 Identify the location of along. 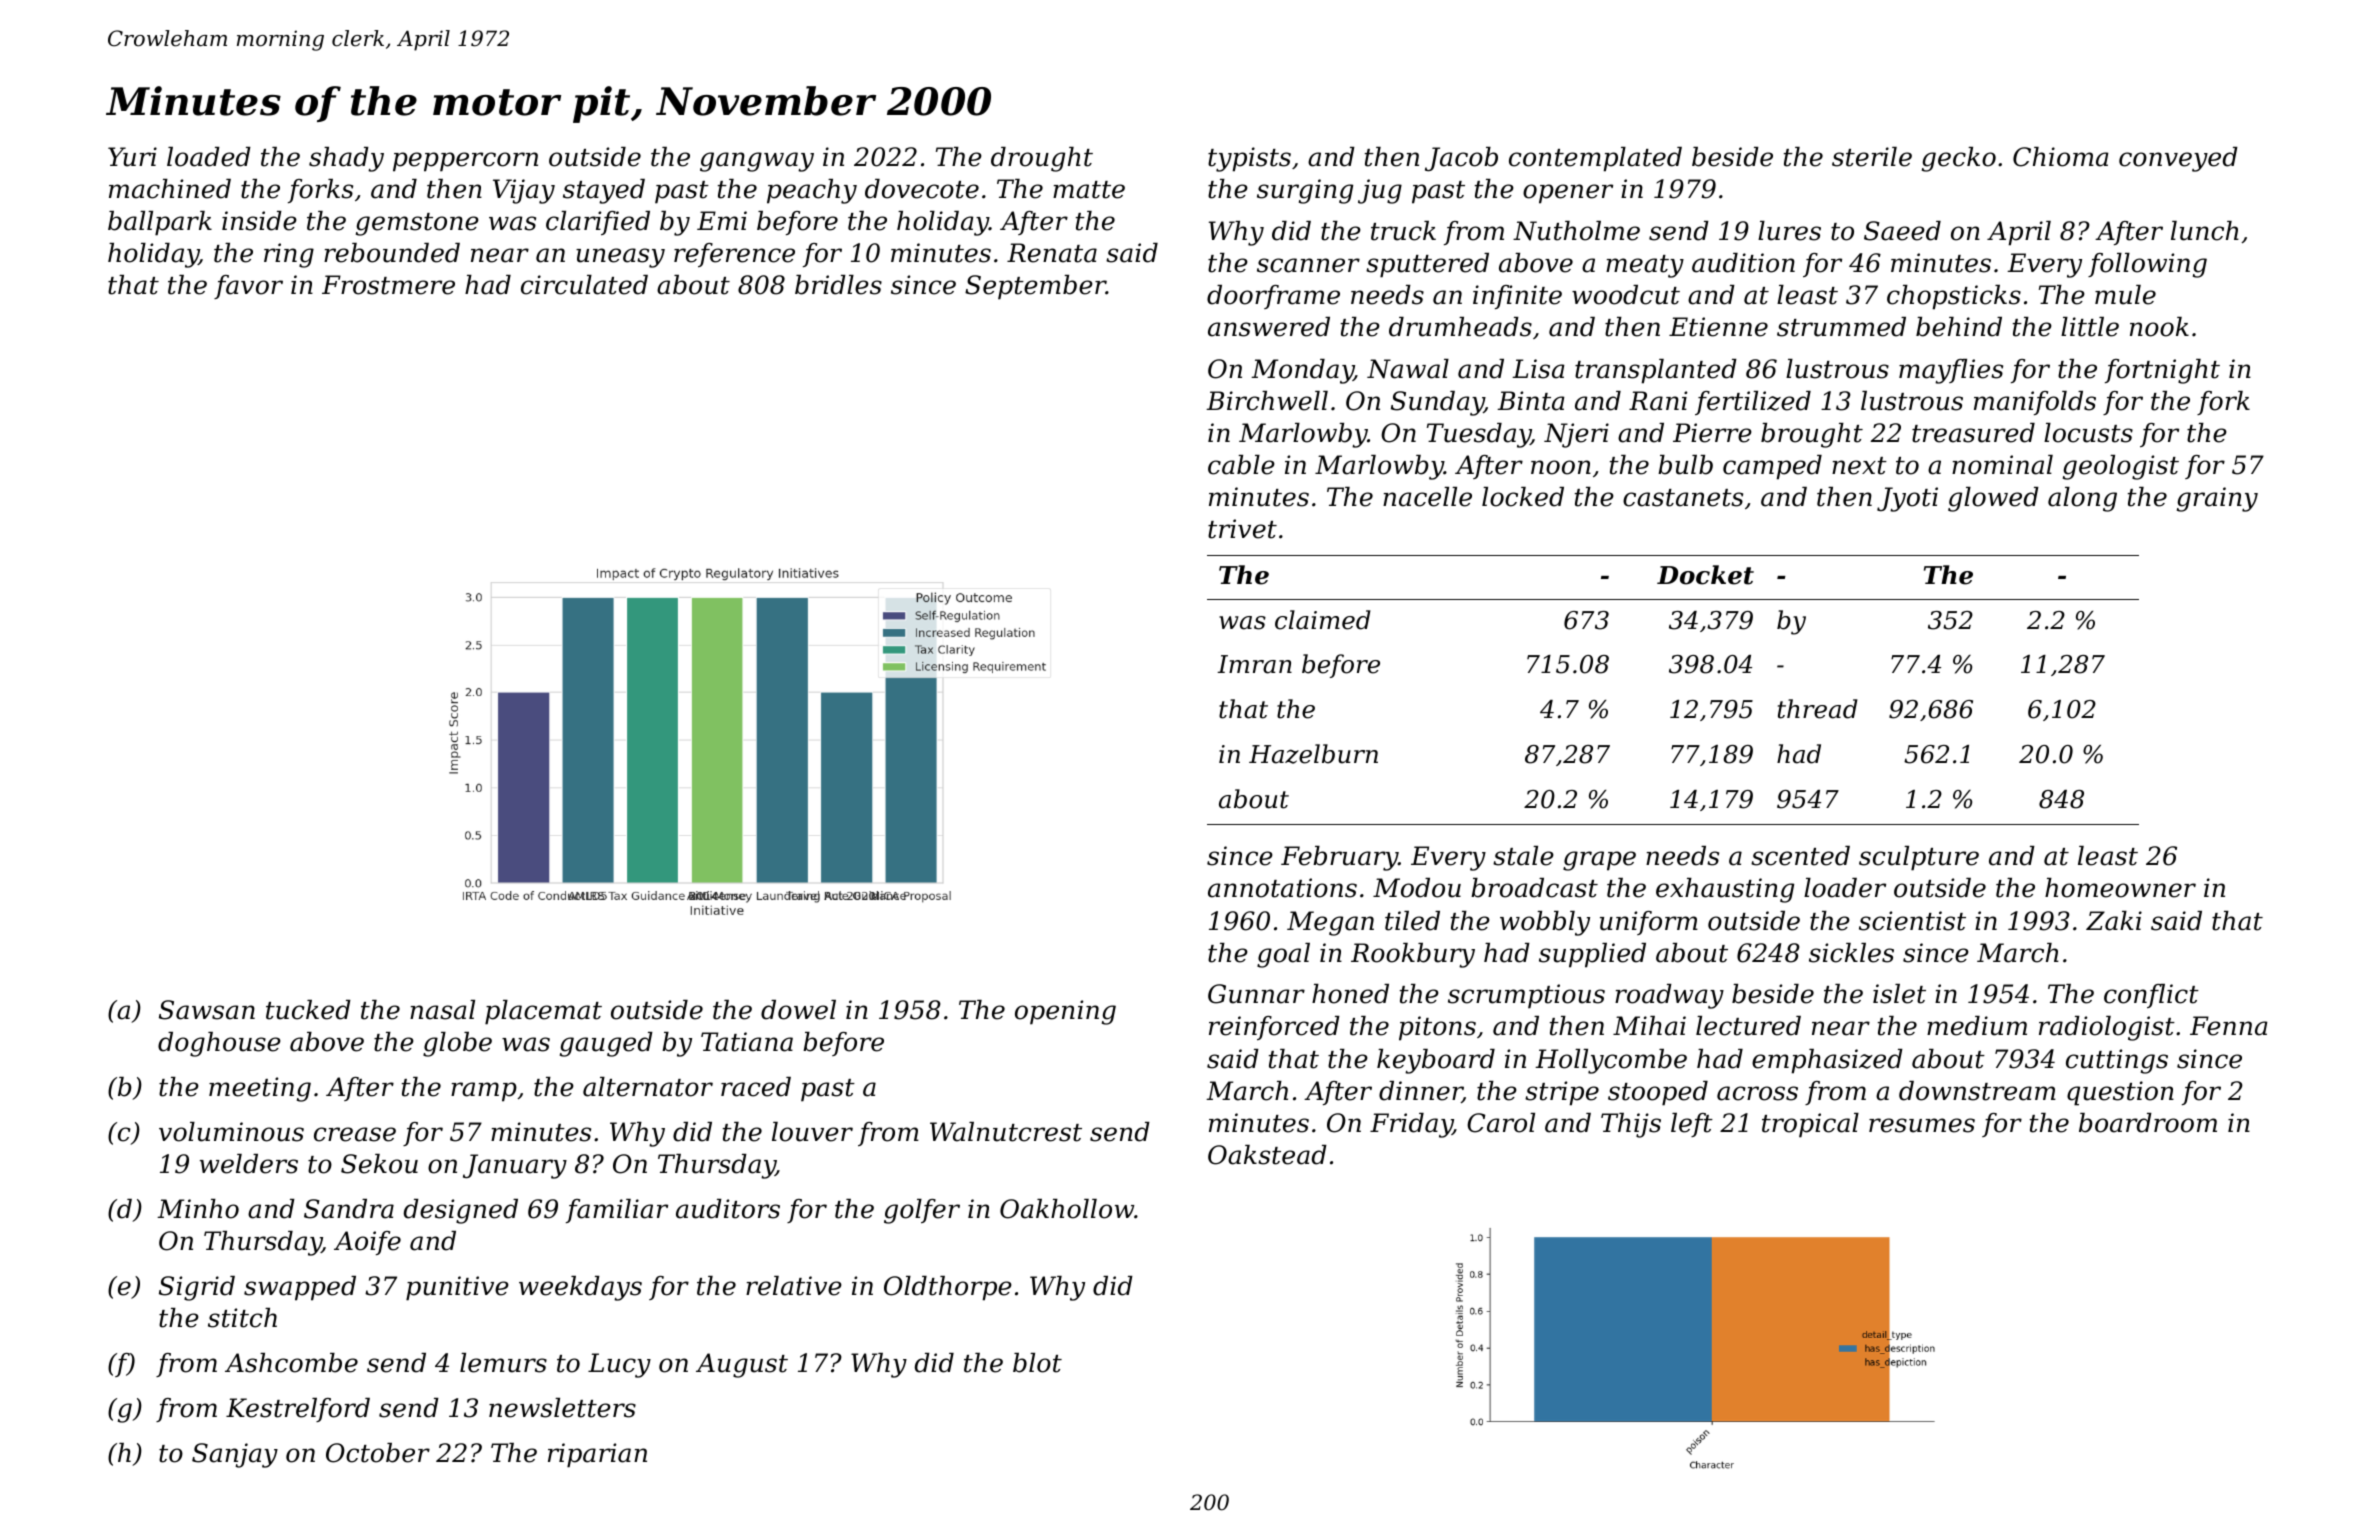
(2082, 499).
